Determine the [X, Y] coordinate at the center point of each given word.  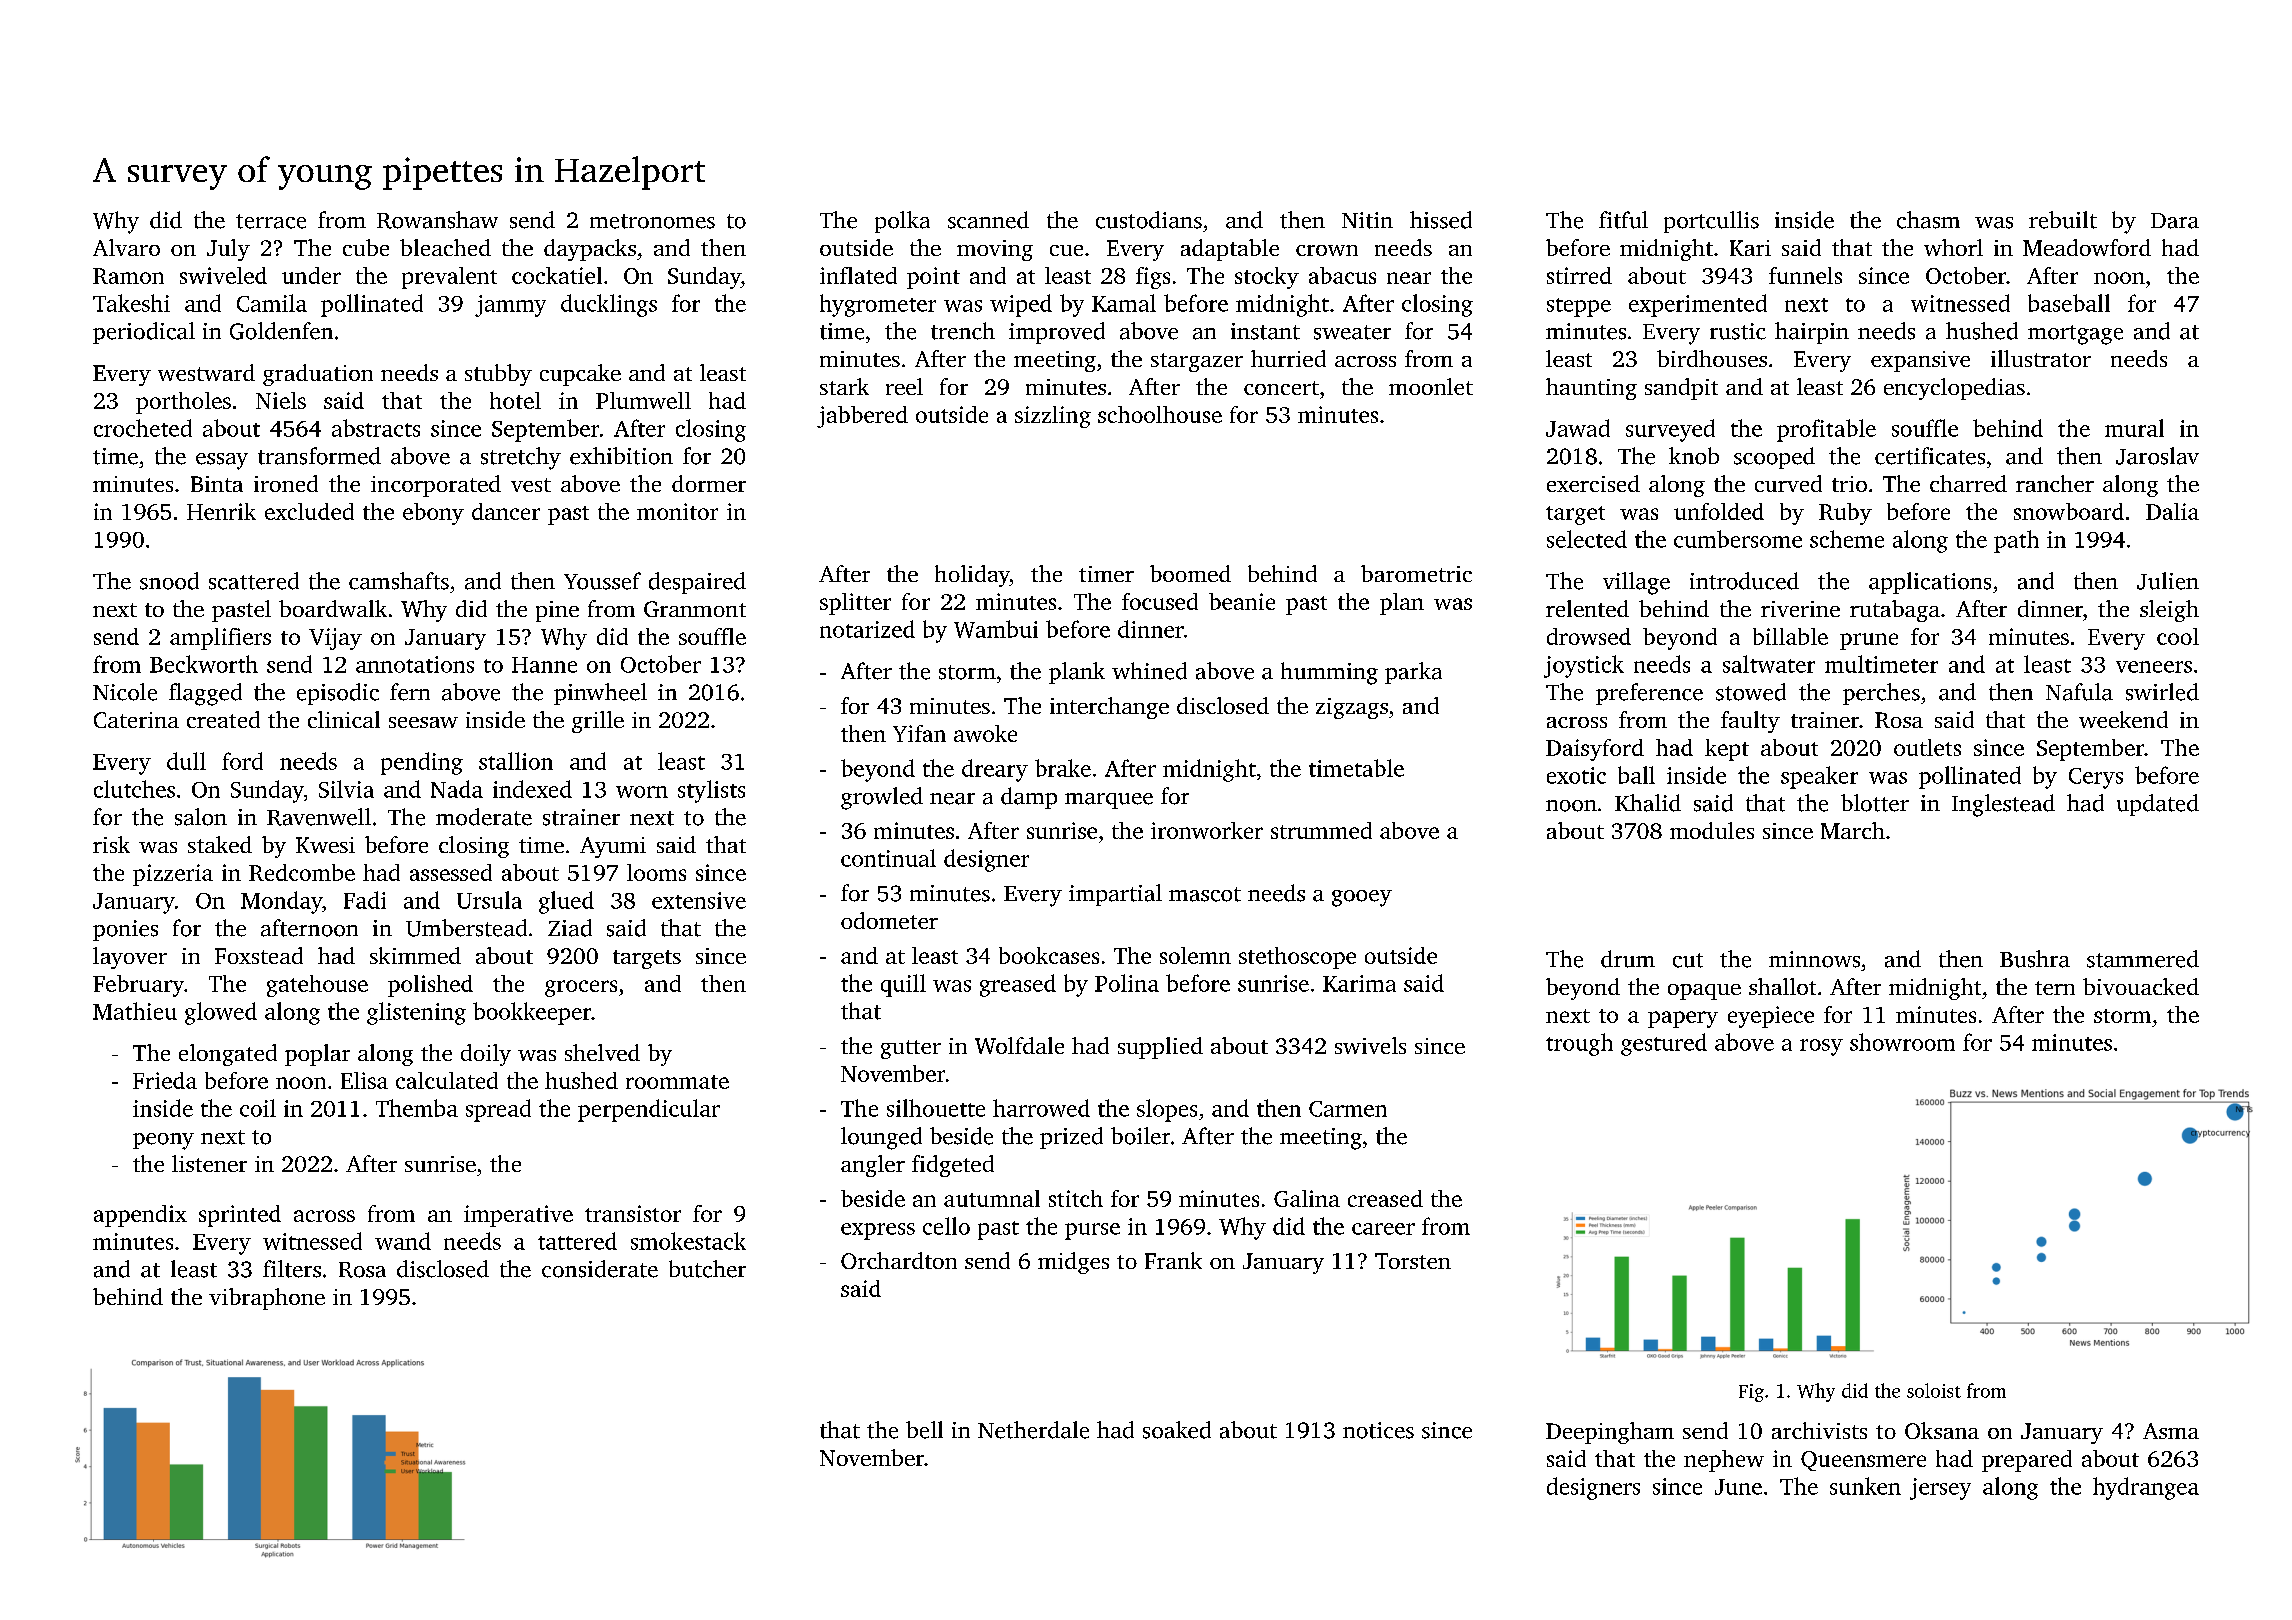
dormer [709, 483]
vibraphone [267, 1299]
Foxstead [259, 955]
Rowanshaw [437, 220]
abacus [1342, 275]
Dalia [2172, 511]
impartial [1115, 895]
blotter [1875, 803]
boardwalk [333, 608]
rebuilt [2063, 220]
